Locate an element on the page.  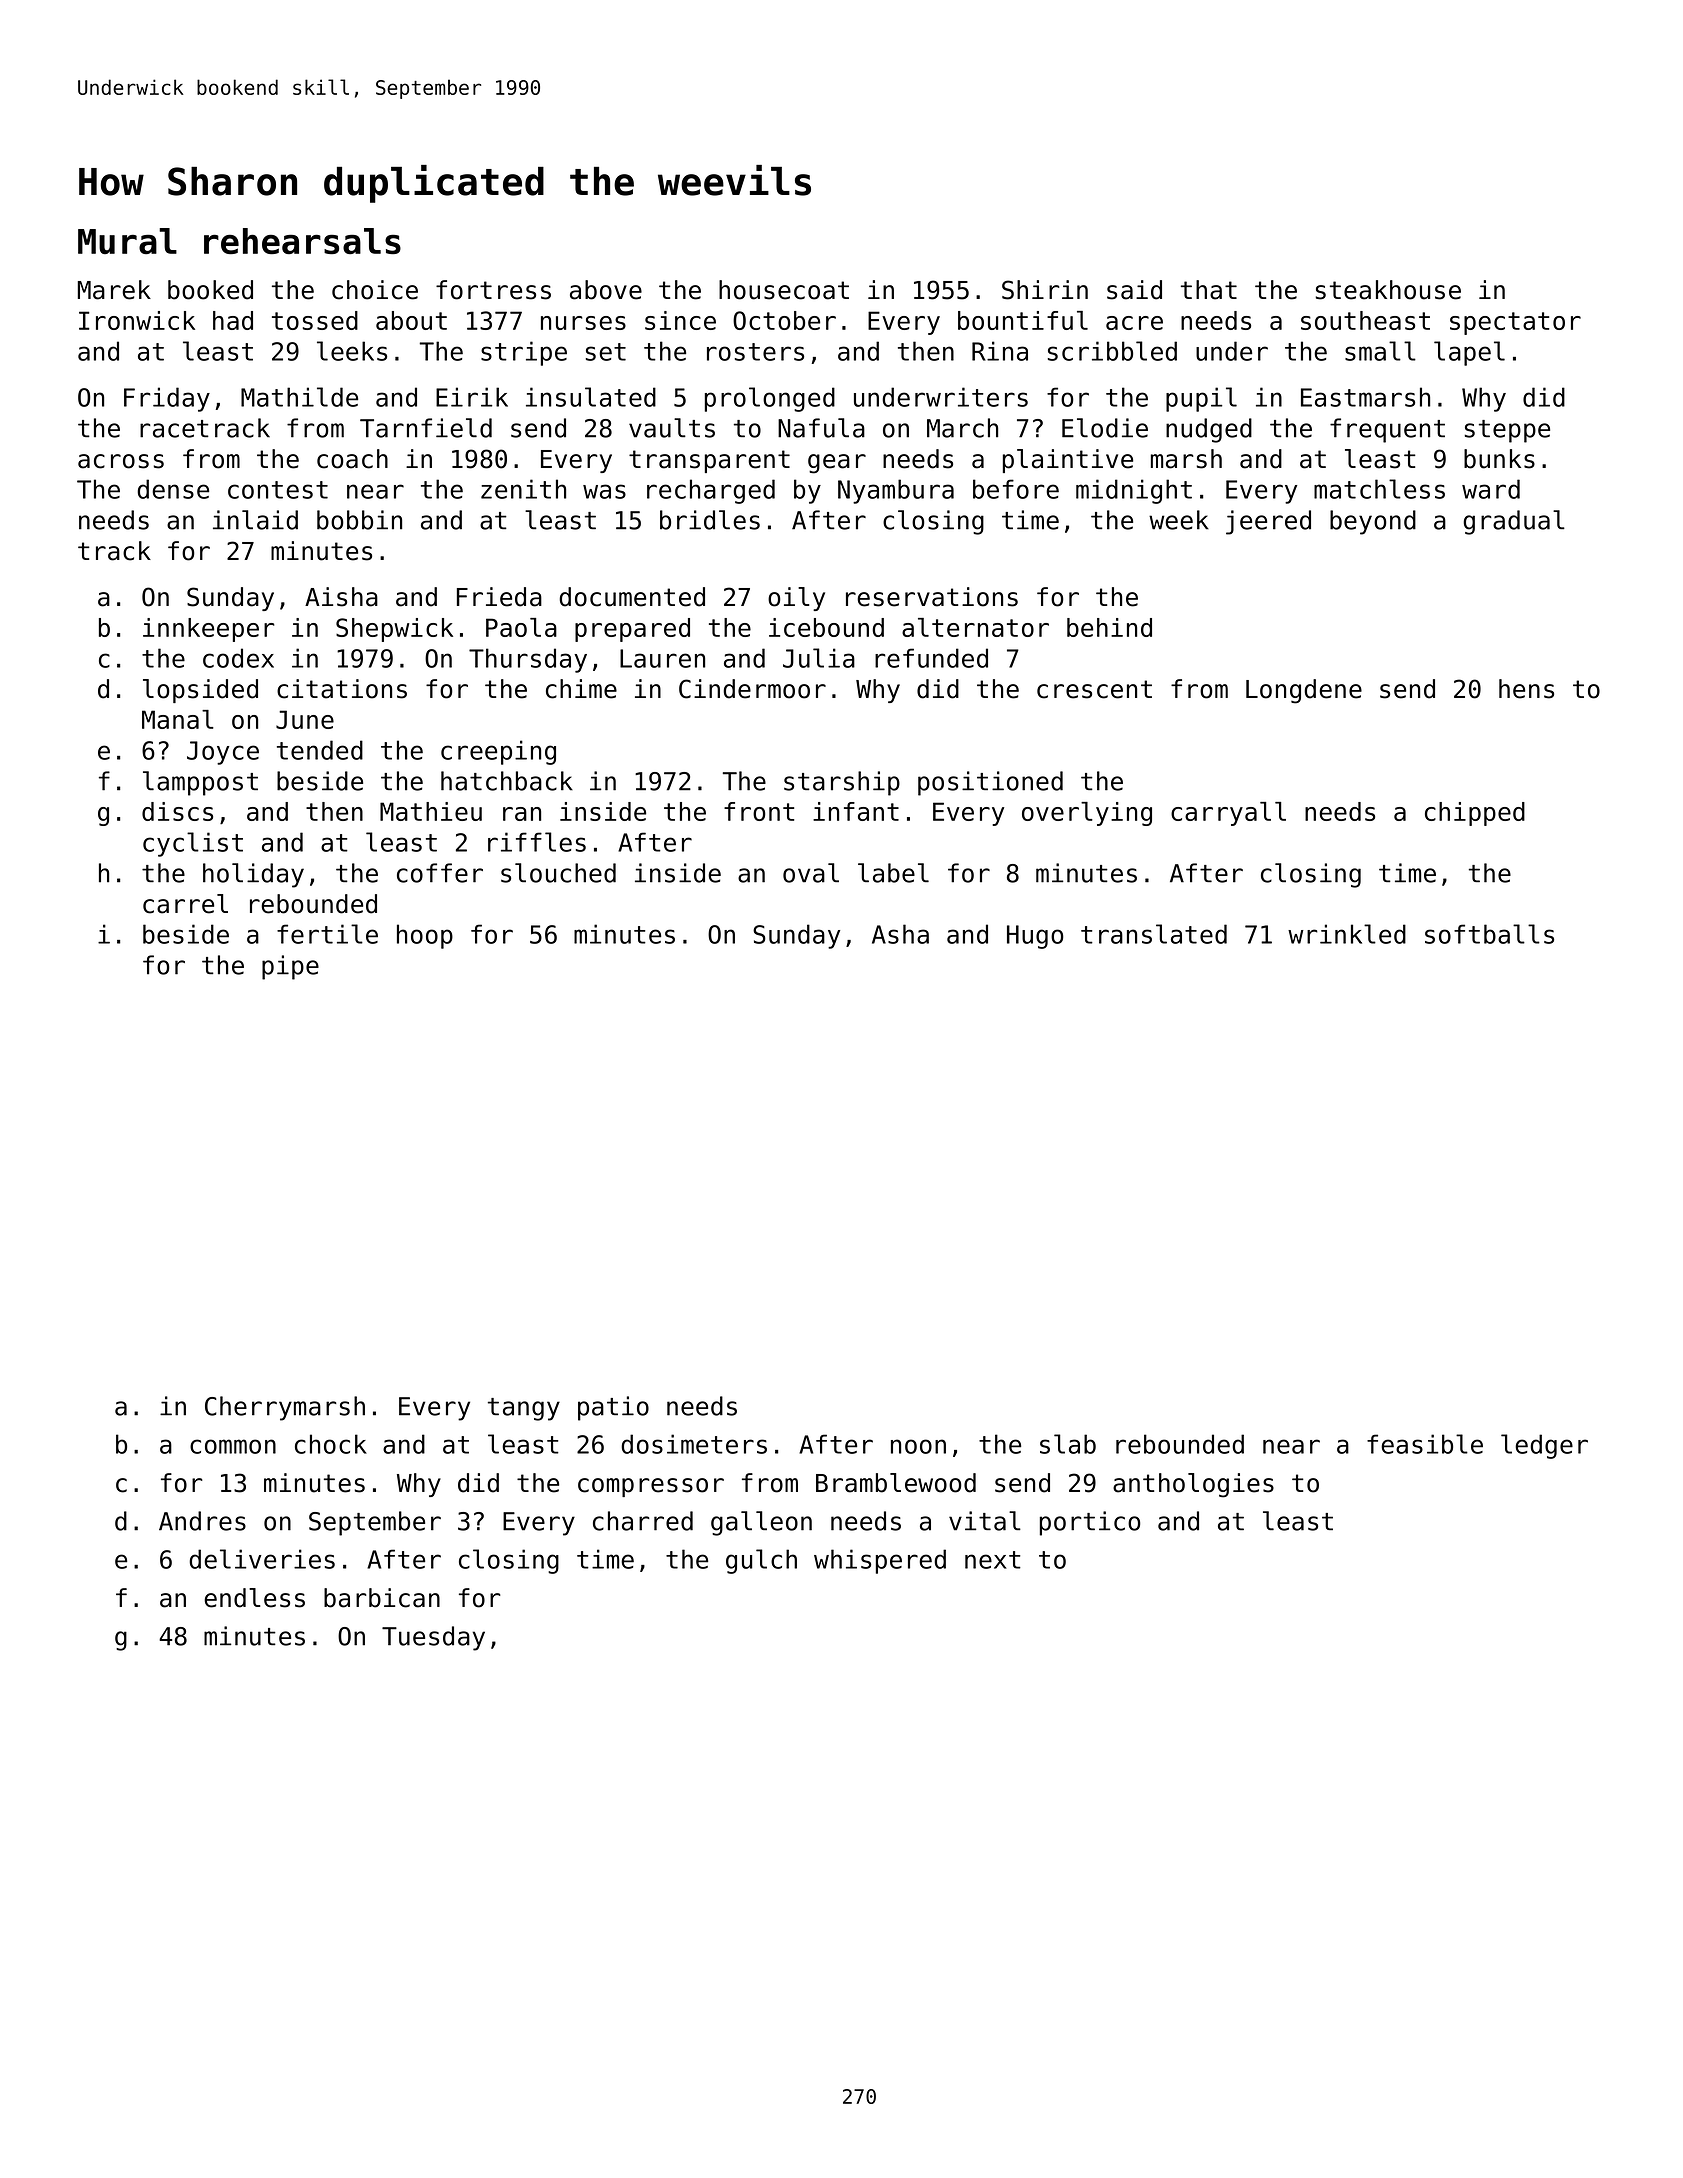
ledger is located at coordinates (1544, 1446).
